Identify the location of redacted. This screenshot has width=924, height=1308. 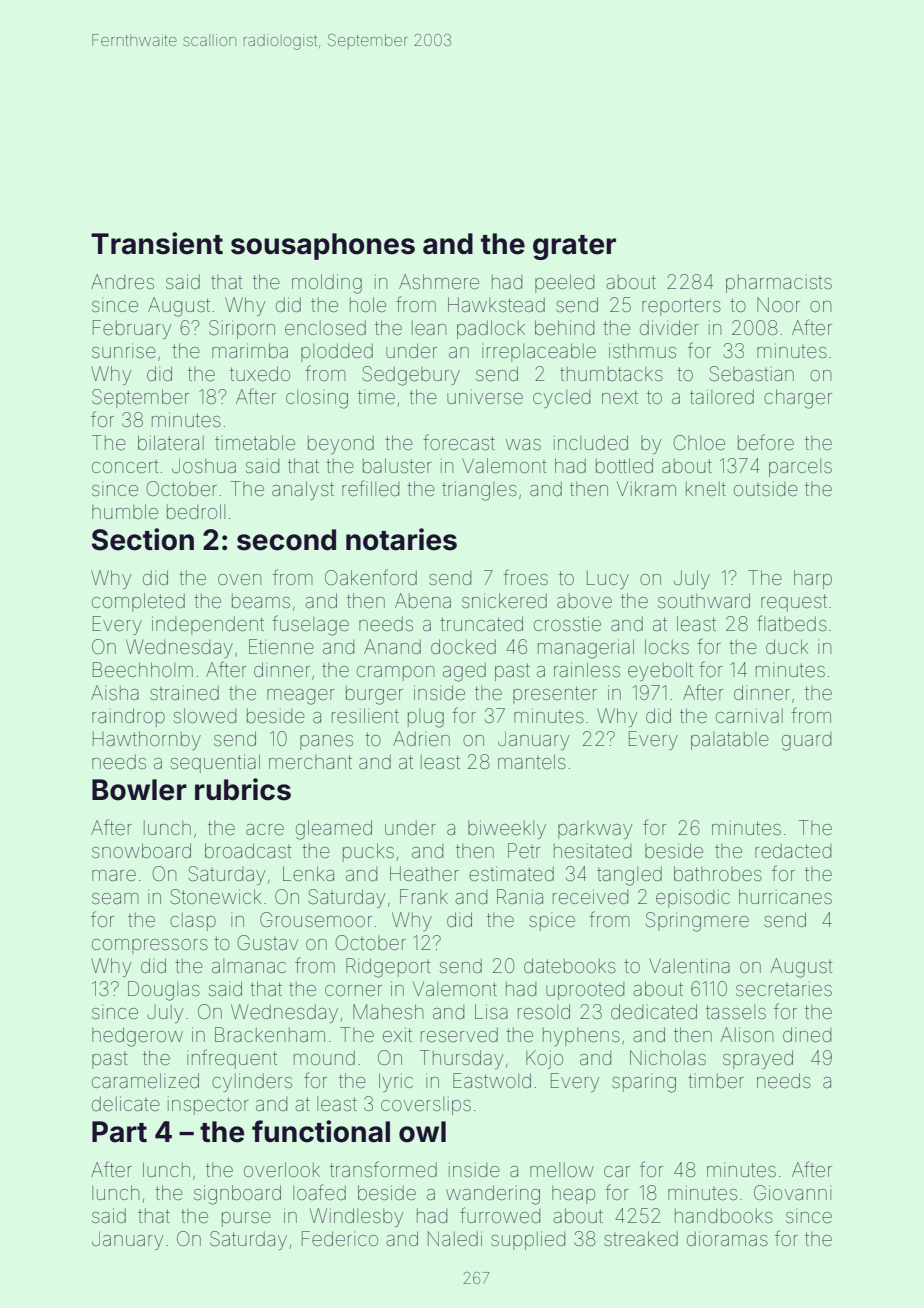
(793, 850).
